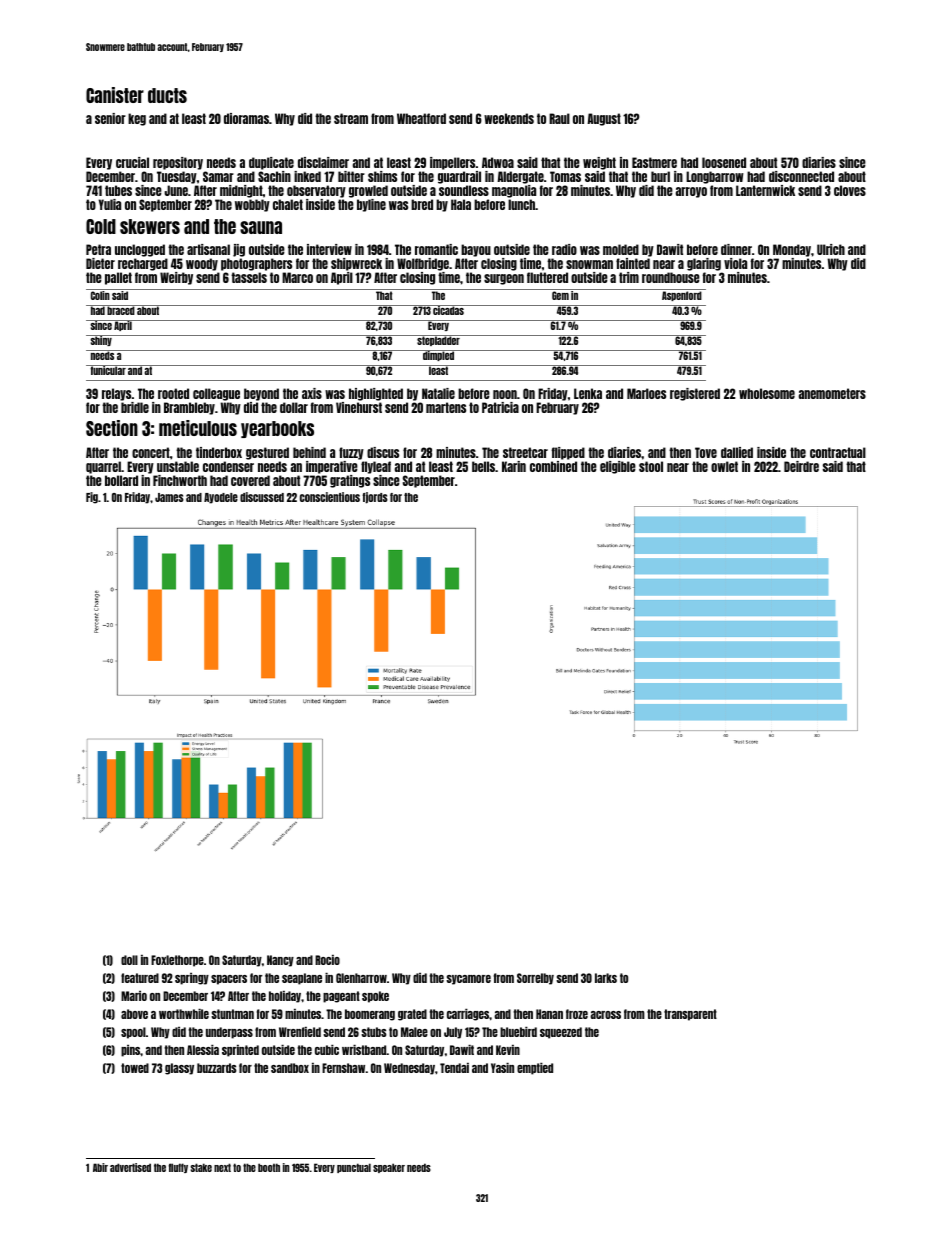 The width and height of the screenshot is (952, 1233). I want to click on owlet, so click(724, 466).
